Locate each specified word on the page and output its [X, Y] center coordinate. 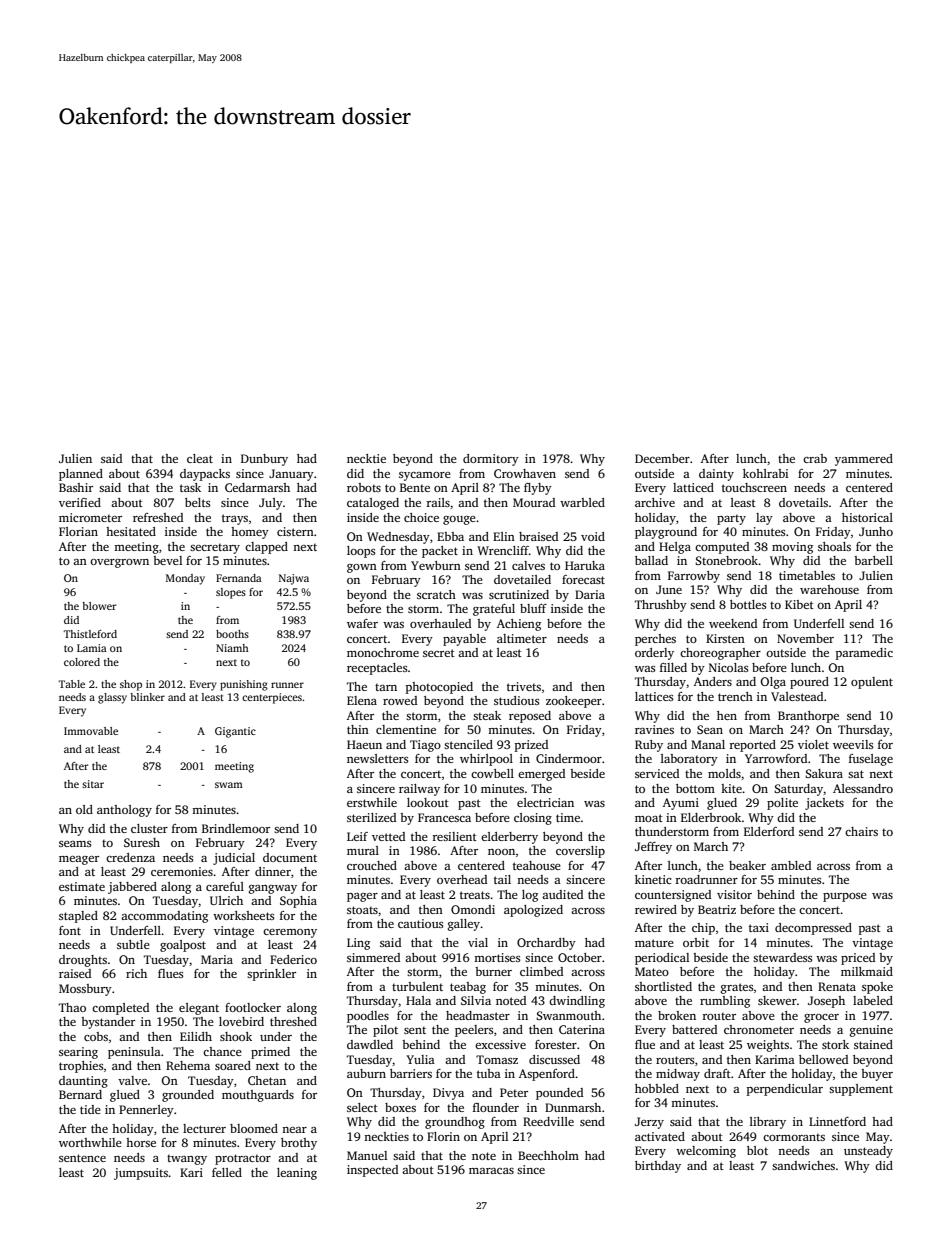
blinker [147, 697]
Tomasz [497, 1059]
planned [81, 475]
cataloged [373, 504]
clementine [406, 729]
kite [731, 788]
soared [233, 1065]
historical [867, 517]
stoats [362, 910]
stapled [78, 917]
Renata [837, 986]
